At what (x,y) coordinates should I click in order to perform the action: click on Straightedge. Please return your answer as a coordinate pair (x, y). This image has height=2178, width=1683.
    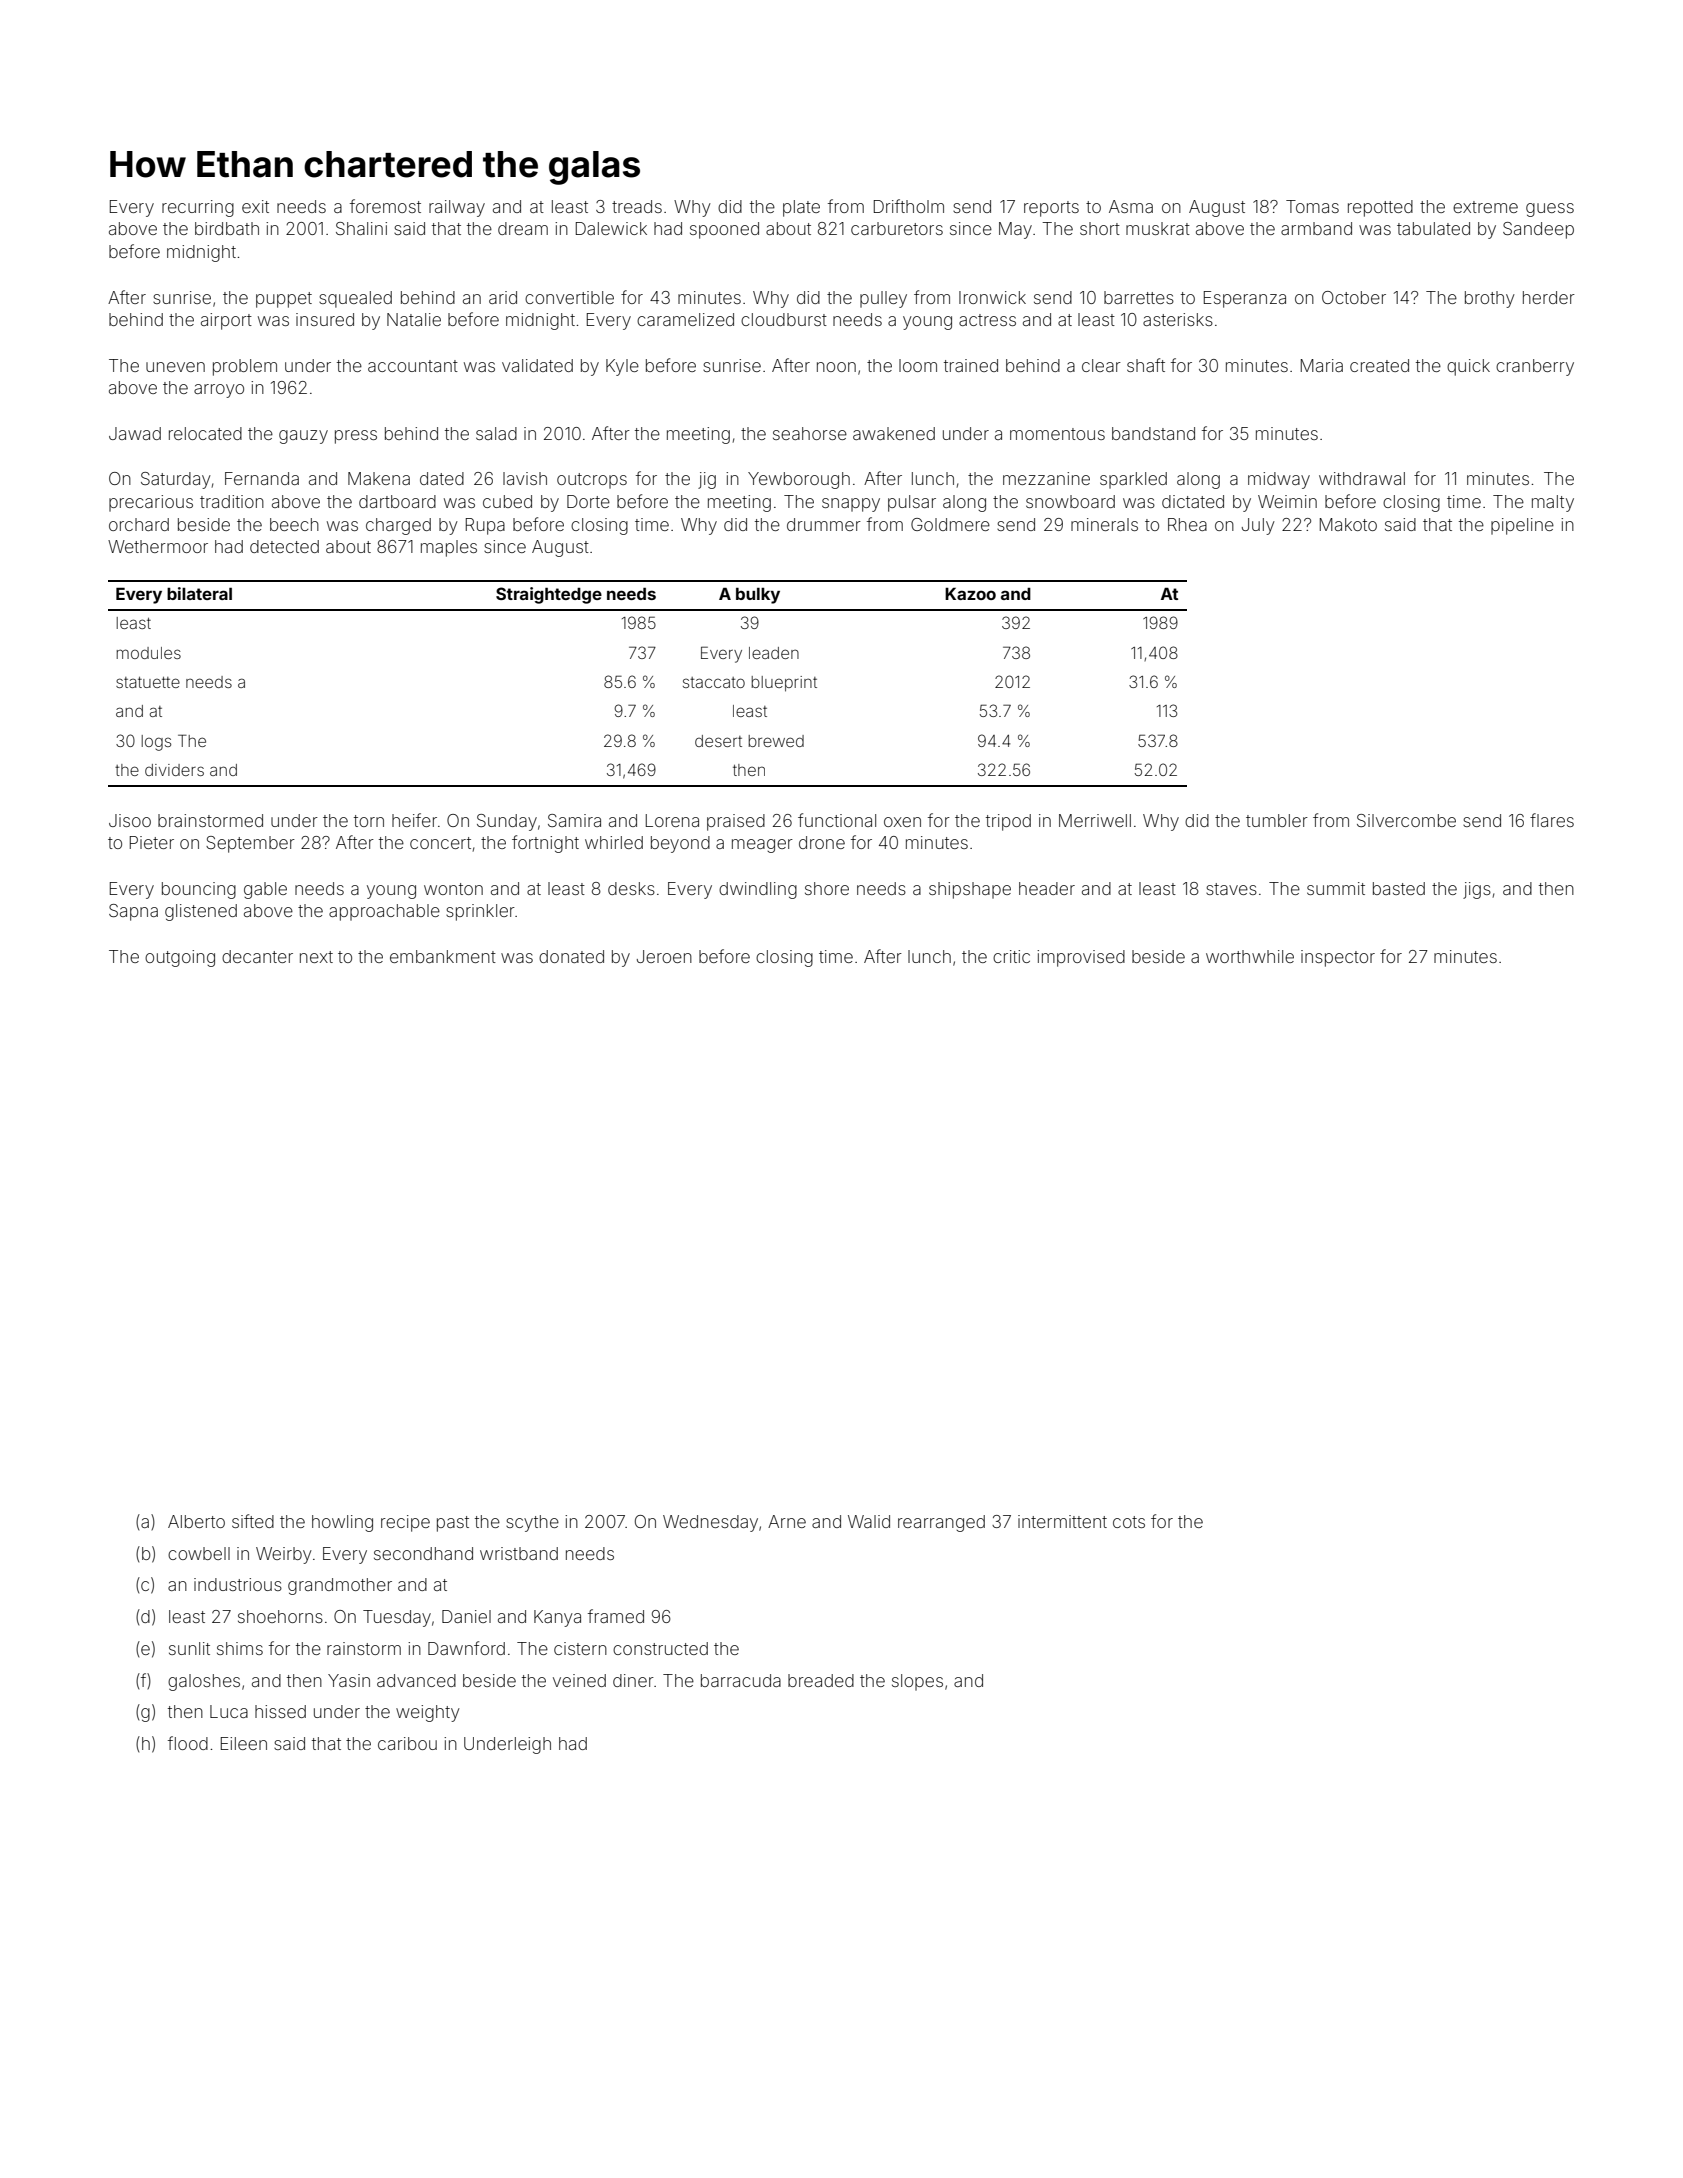
    Looking at the image, I should click on (549, 595).
